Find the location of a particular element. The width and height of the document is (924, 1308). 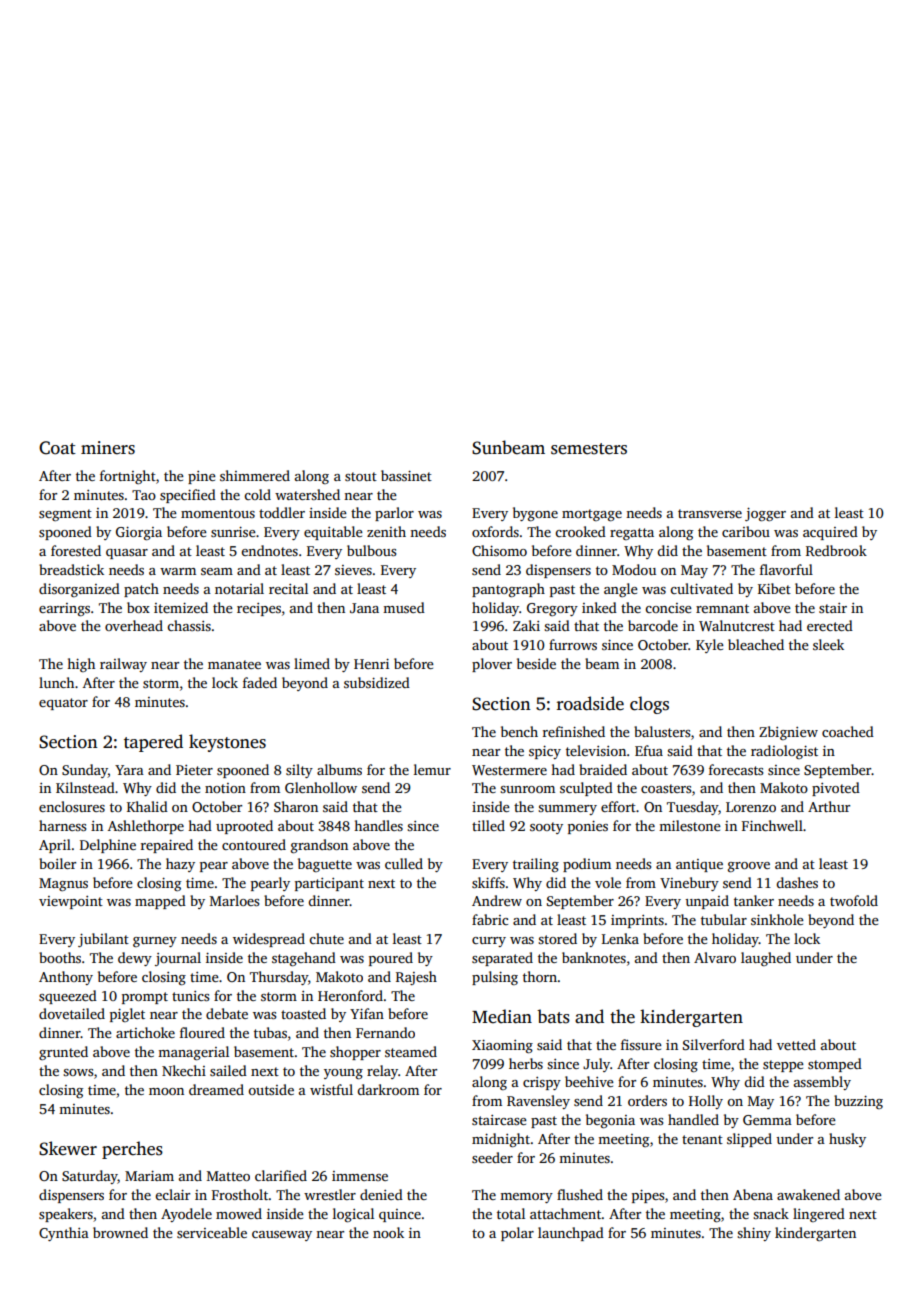

darkroom is located at coordinates (388, 1089).
